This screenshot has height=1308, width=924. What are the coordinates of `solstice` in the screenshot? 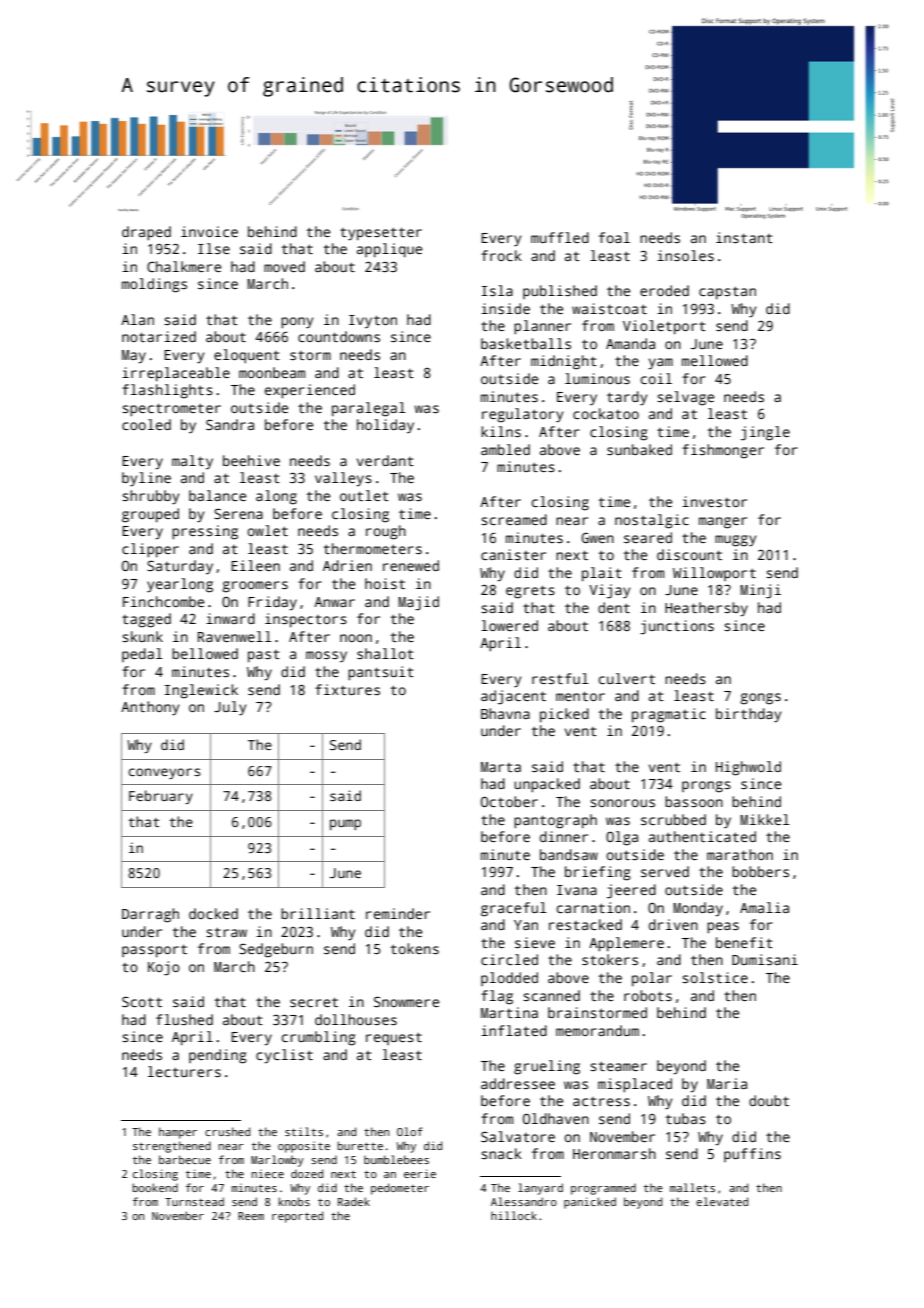 It's located at (715, 977).
